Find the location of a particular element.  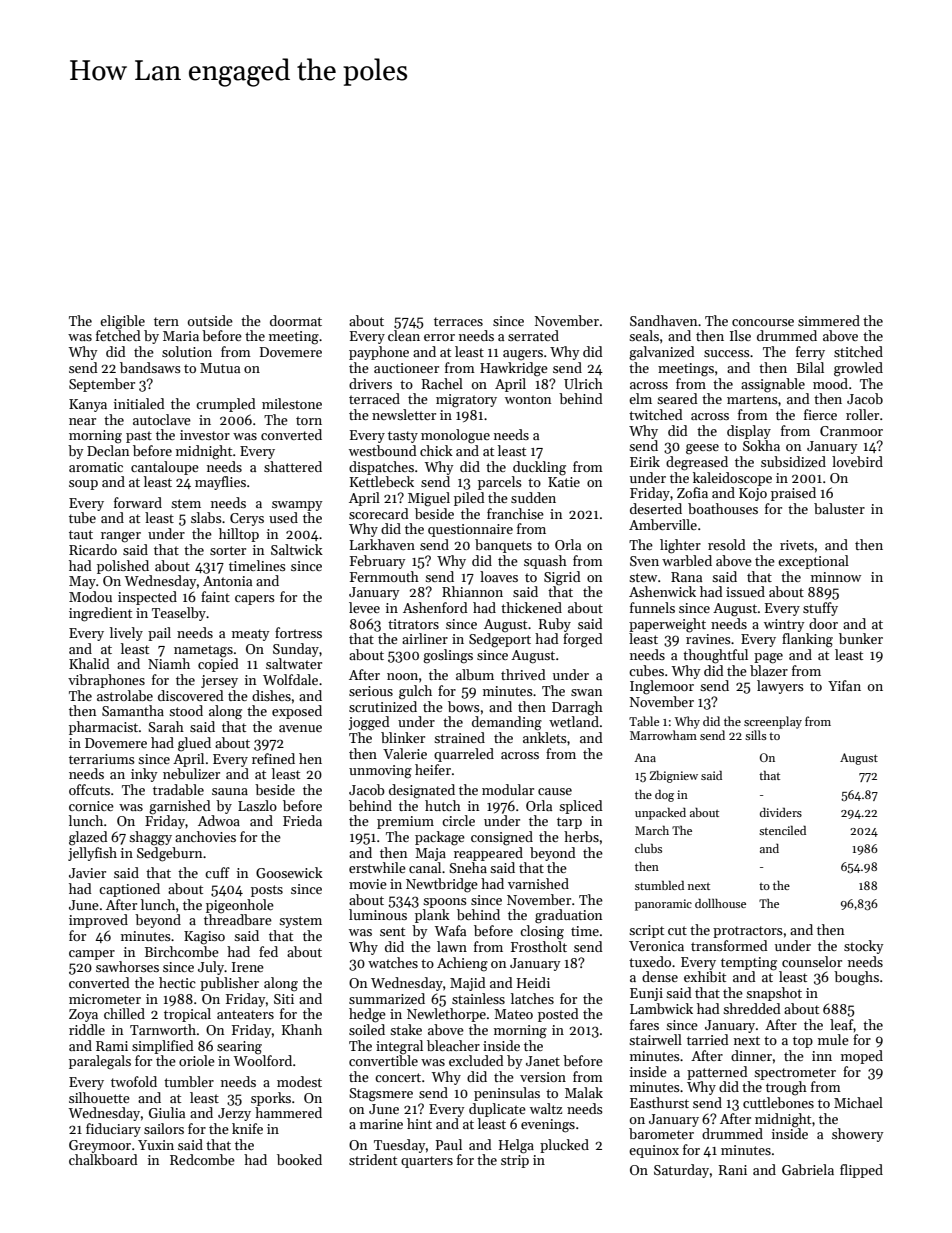

Ilse is located at coordinates (740, 335).
